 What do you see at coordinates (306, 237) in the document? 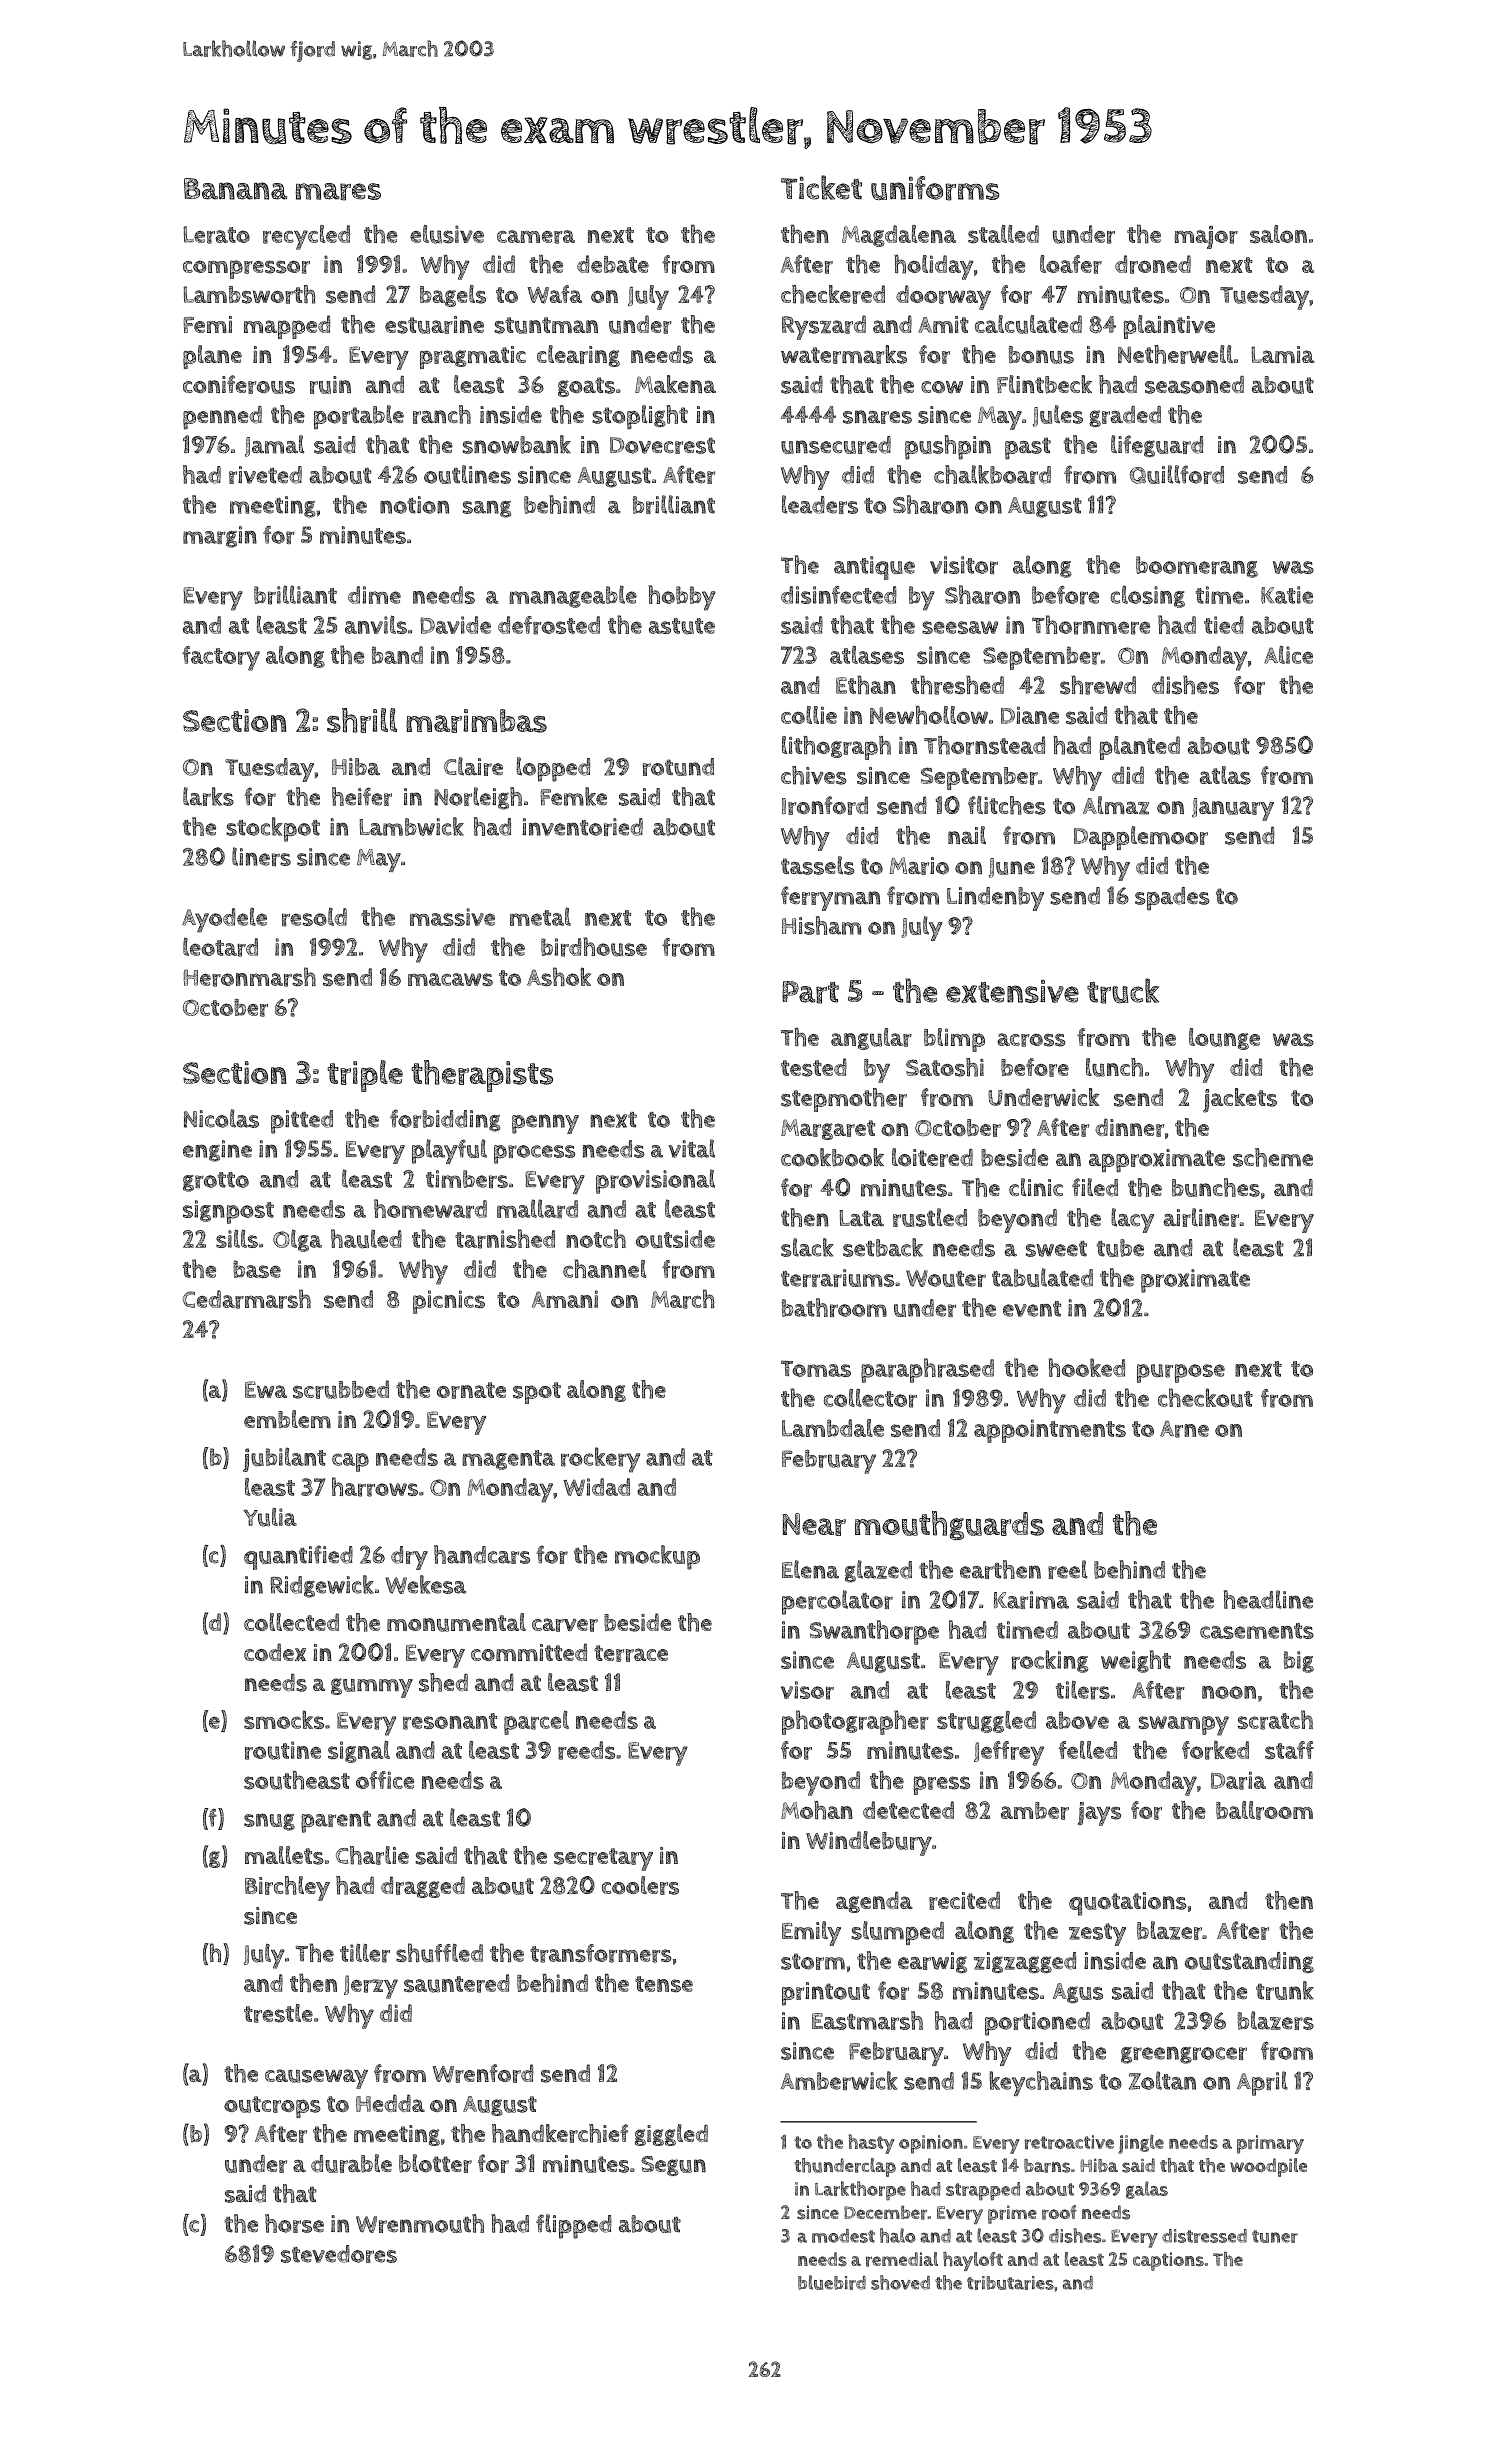
I see `recycled` at bounding box center [306, 237].
